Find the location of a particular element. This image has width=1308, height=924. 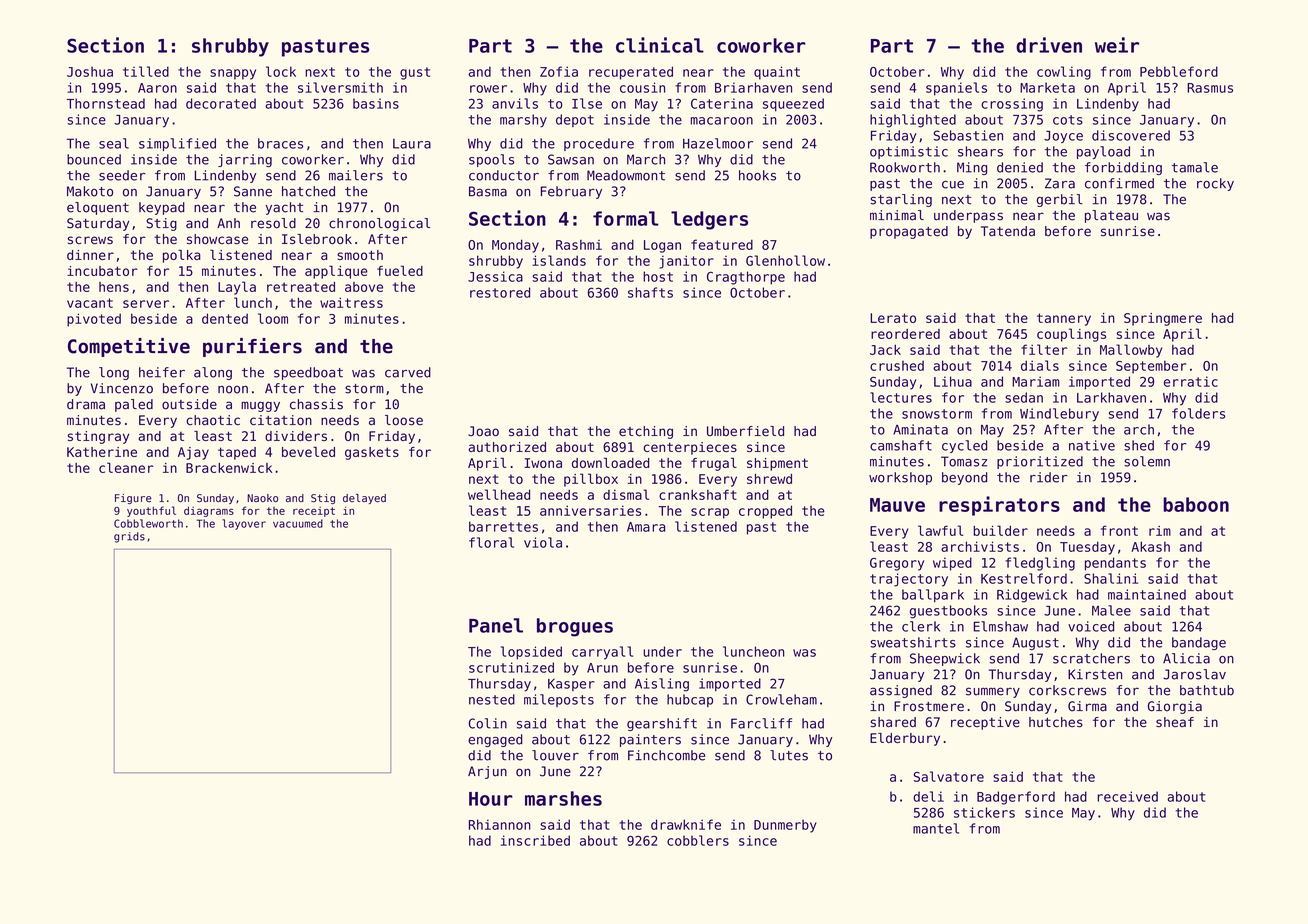

February is located at coordinates (571, 192).
